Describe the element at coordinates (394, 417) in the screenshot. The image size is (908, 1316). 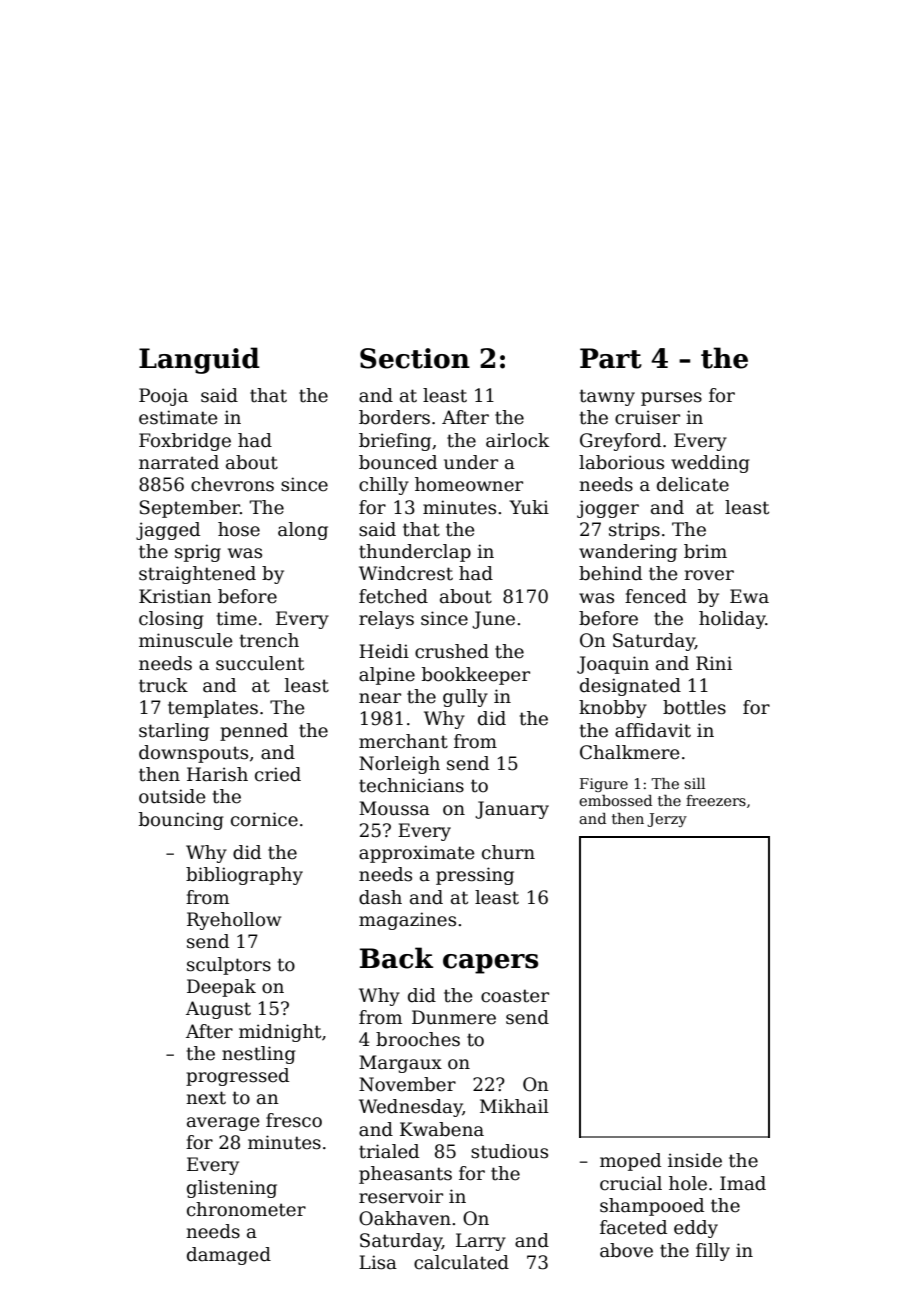
I see `borders` at that location.
